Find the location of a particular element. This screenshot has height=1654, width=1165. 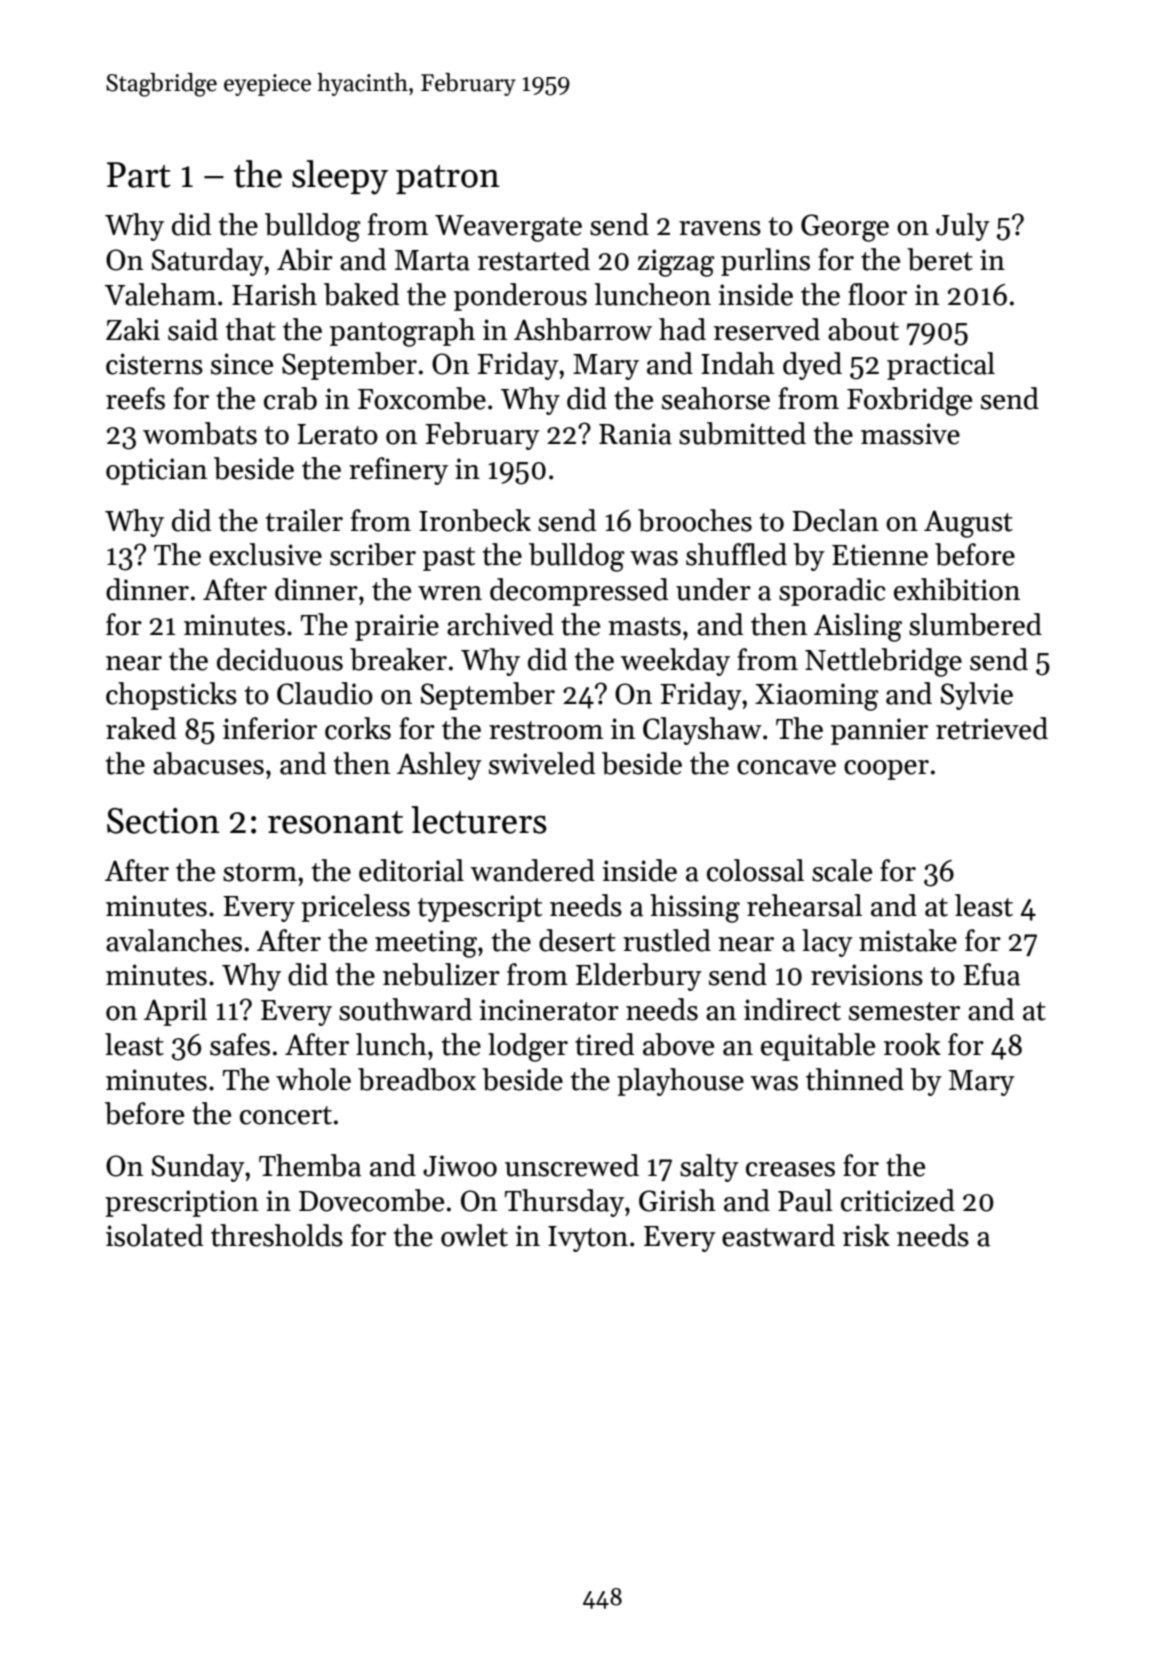

concert is located at coordinates (286, 1115).
